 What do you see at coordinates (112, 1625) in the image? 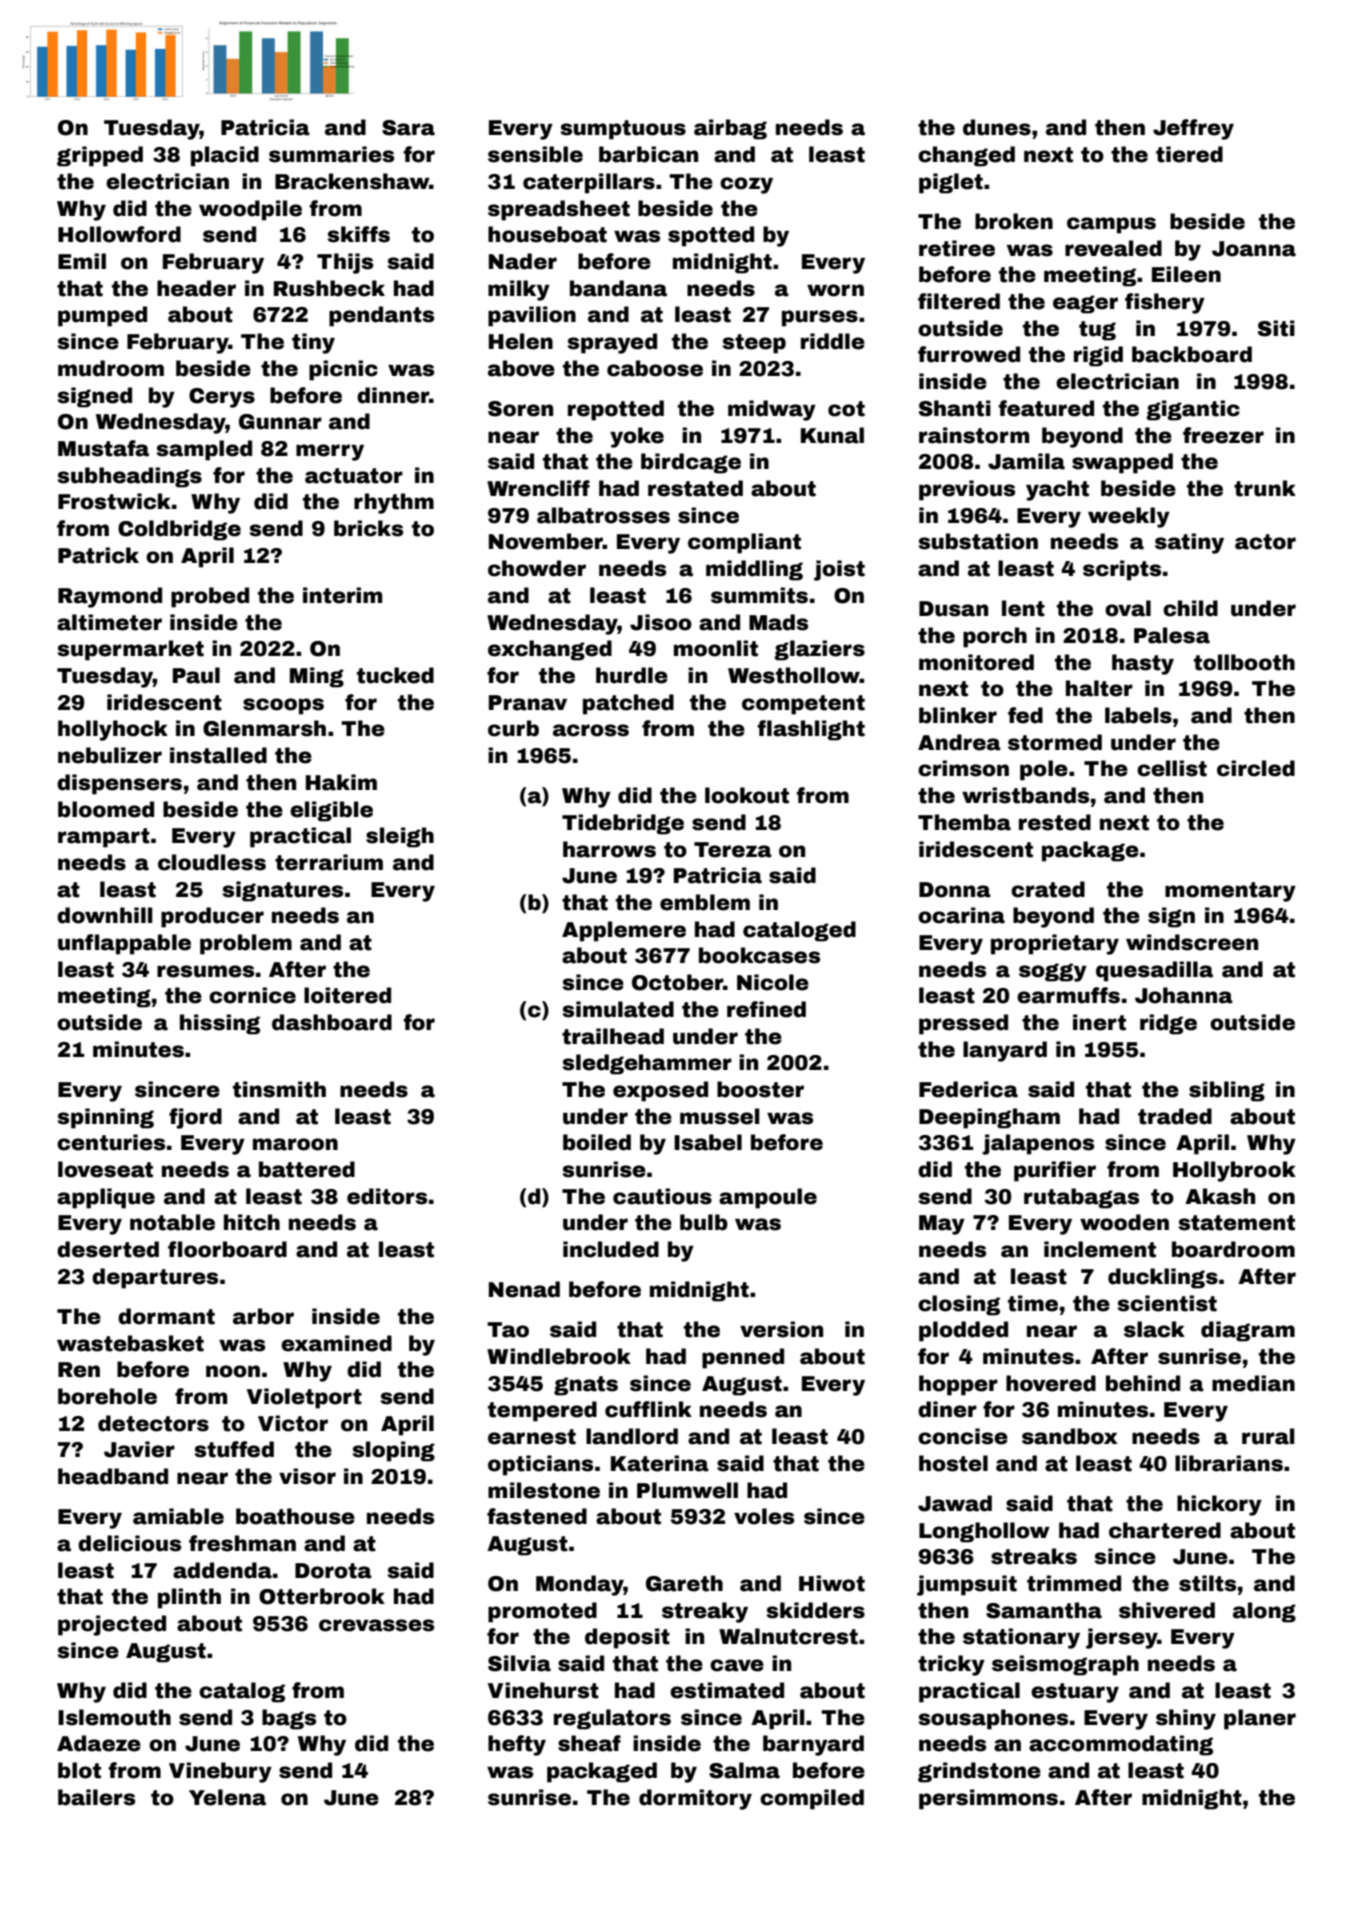
I see `projected` at bounding box center [112, 1625].
